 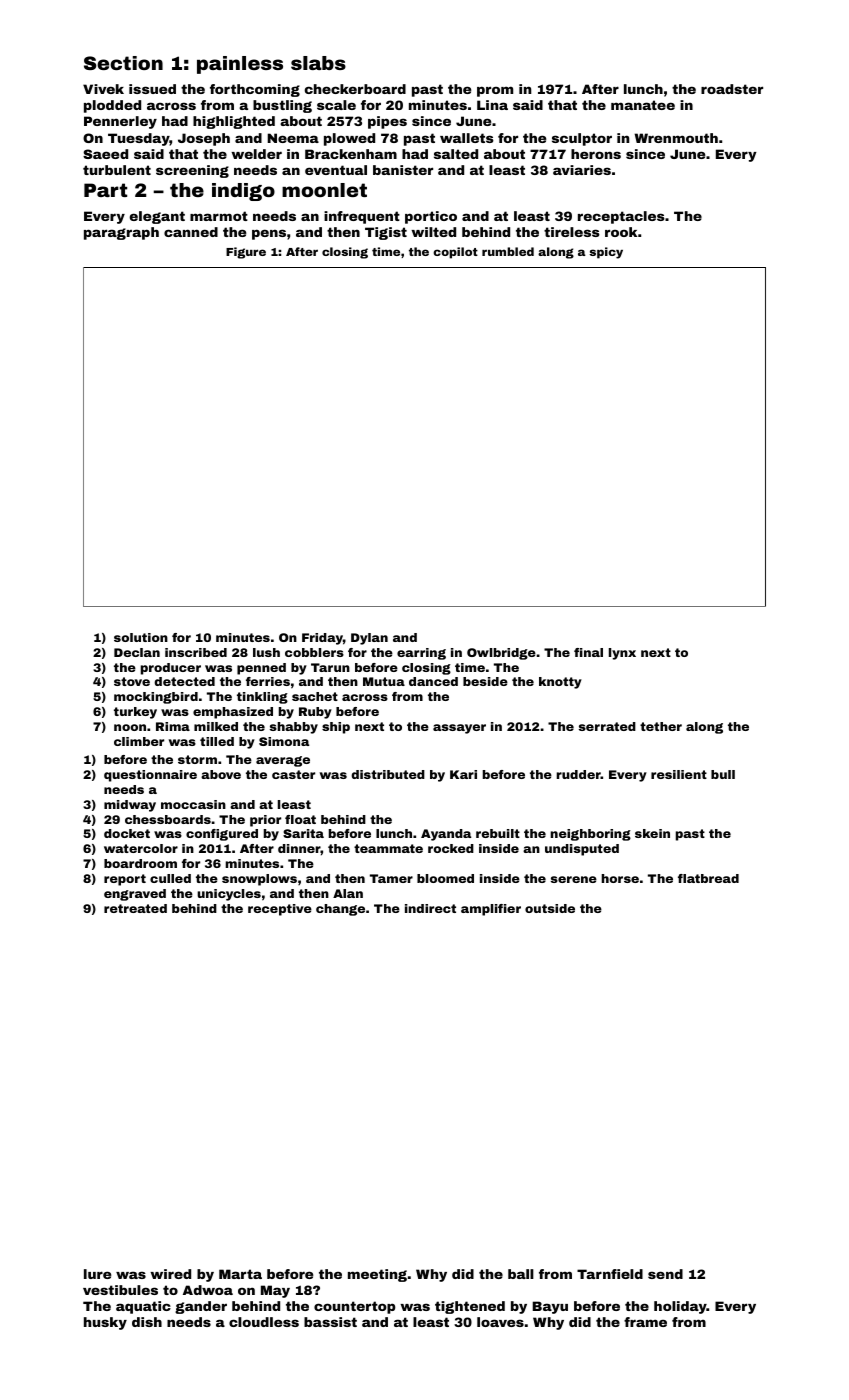 What do you see at coordinates (732, 89) in the screenshot?
I see `roadster` at bounding box center [732, 89].
